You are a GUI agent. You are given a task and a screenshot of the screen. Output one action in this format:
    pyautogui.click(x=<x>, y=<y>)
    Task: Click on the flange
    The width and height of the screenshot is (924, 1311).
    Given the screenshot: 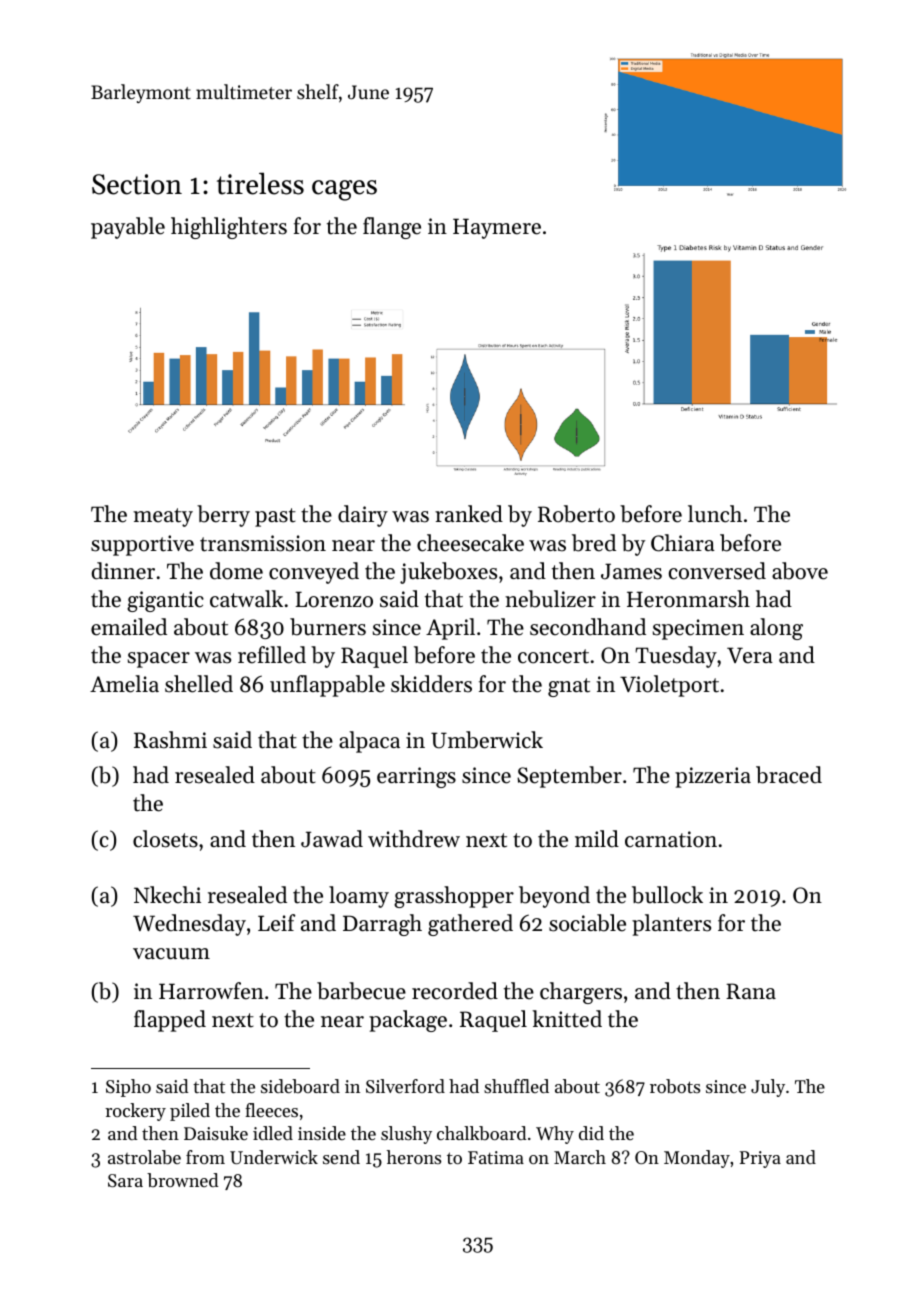 What is the action you would take?
    pyautogui.click(x=392, y=228)
